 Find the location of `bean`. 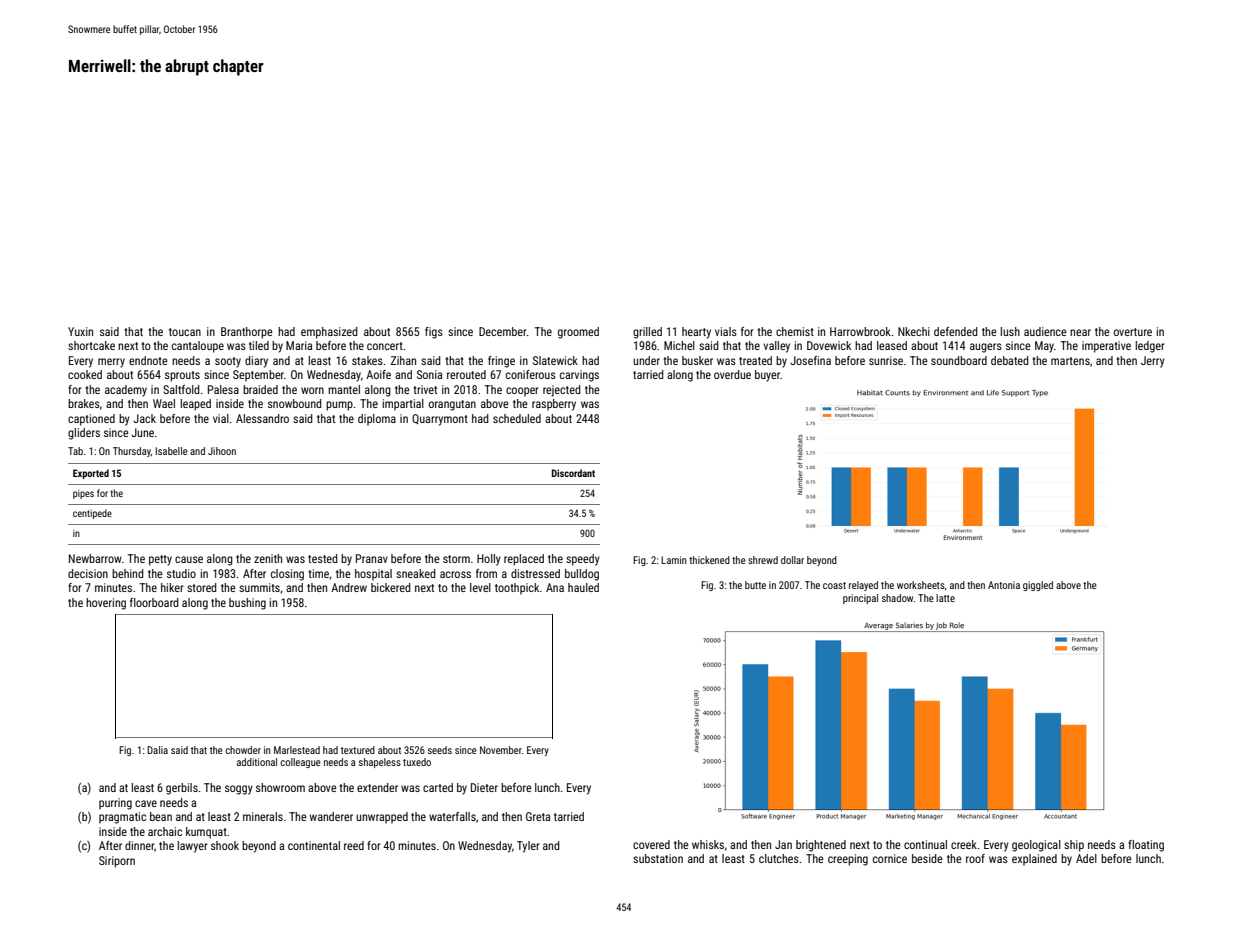

bean is located at coordinates (161, 816).
